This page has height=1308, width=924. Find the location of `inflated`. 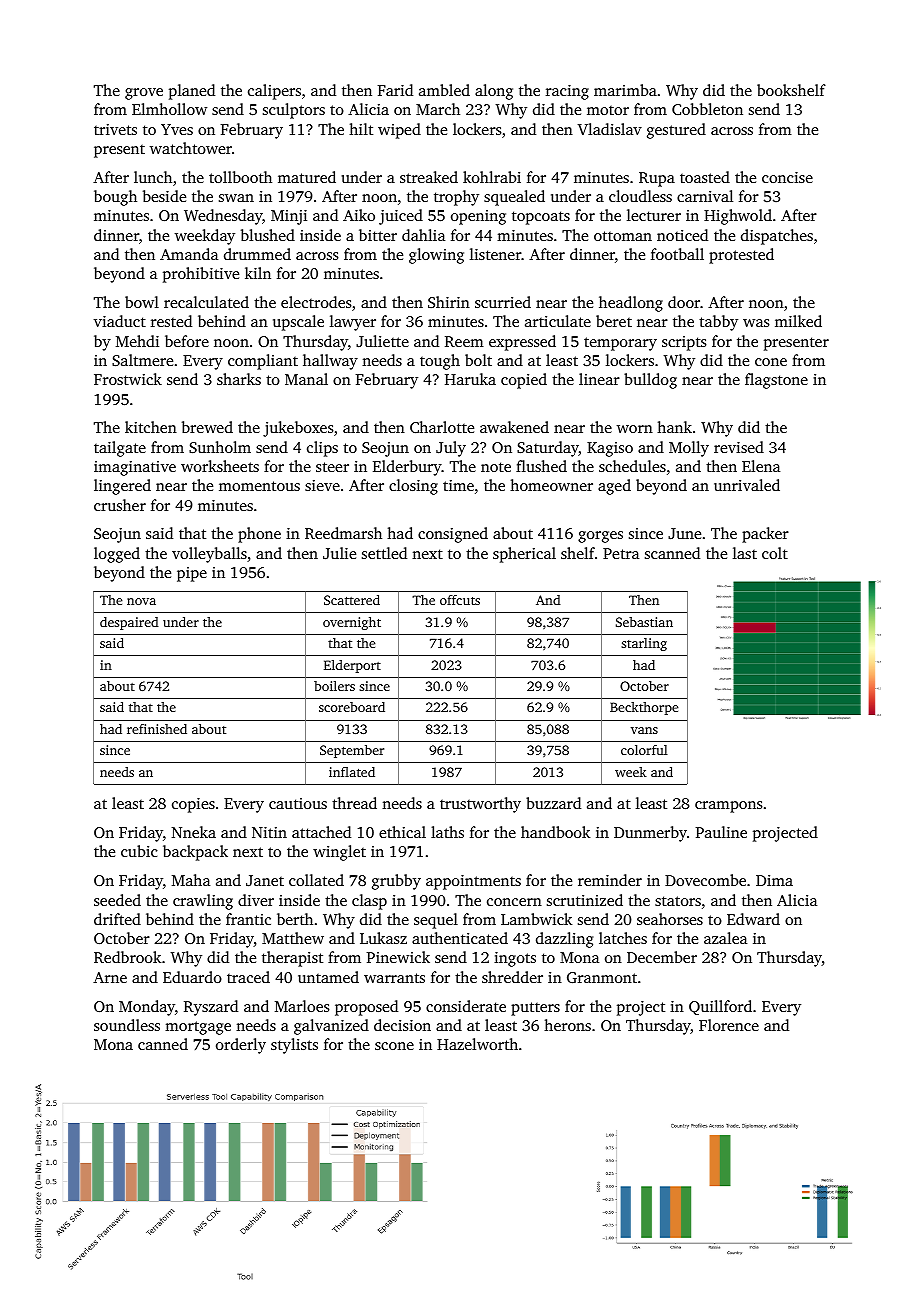

inflated is located at coordinates (352, 772).
